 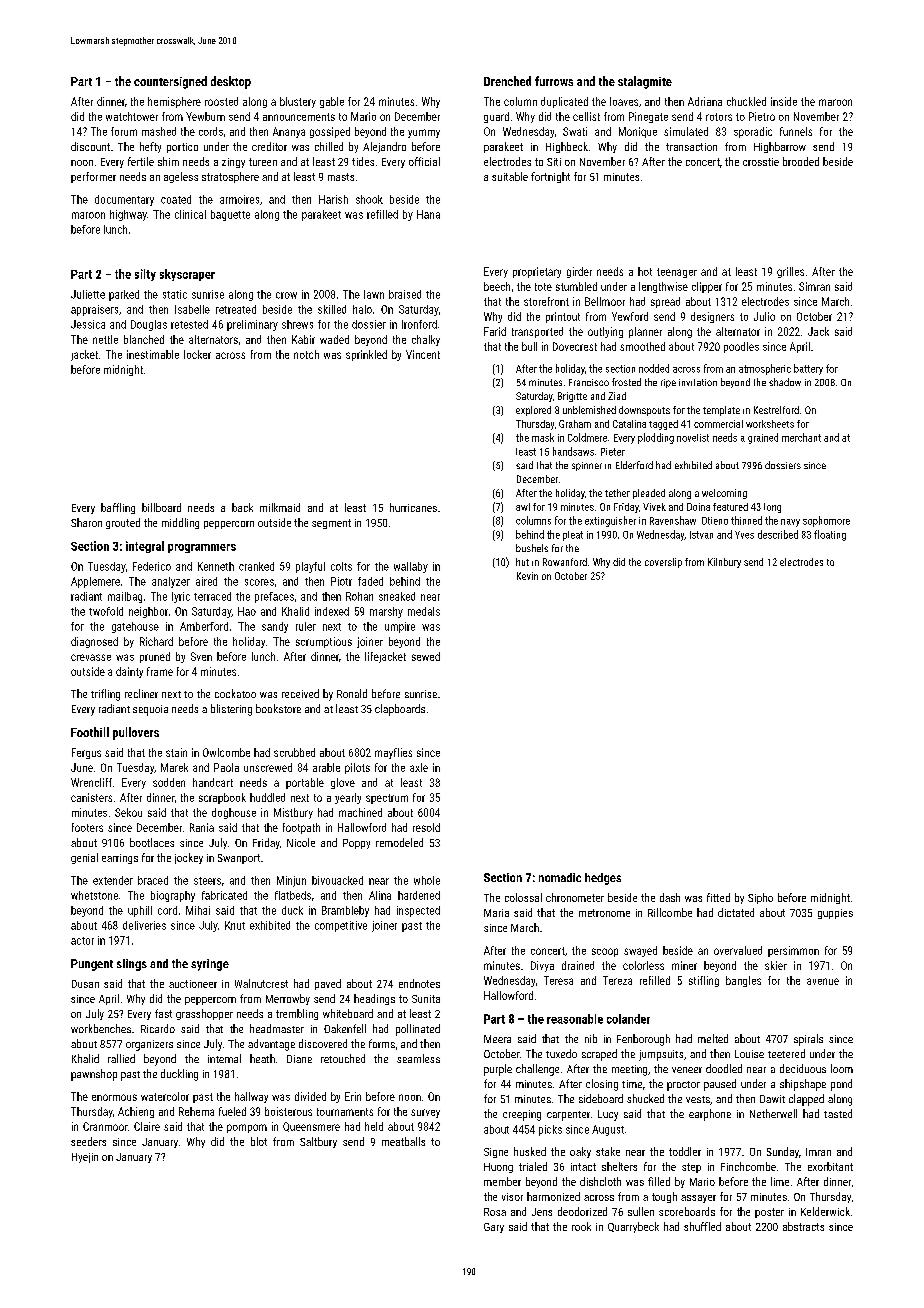 I want to click on Nicole, so click(x=301, y=842).
